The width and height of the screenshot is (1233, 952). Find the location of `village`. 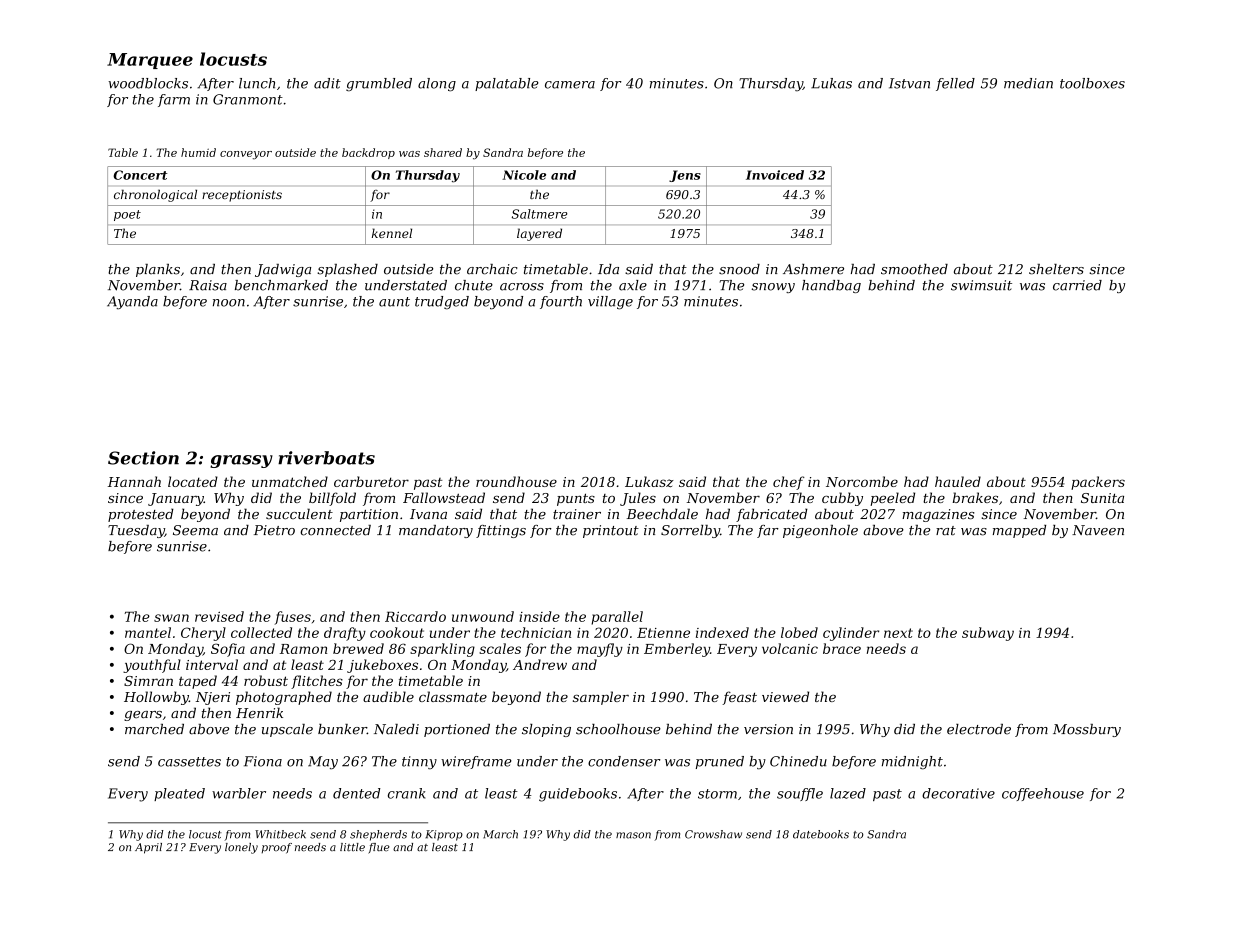

village is located at coordinates (610, 303).
